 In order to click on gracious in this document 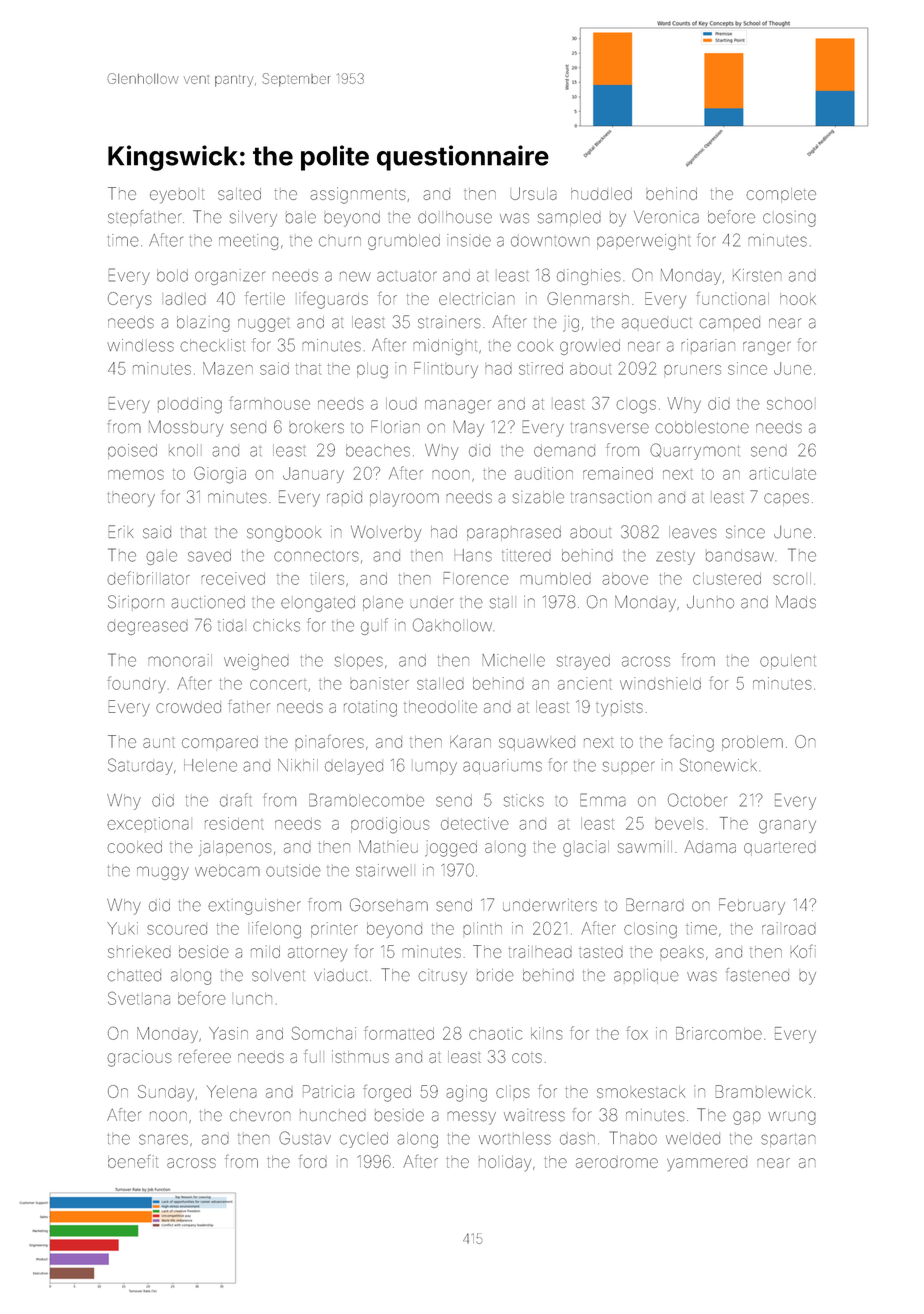, I will do `click(139, 1058)`.
